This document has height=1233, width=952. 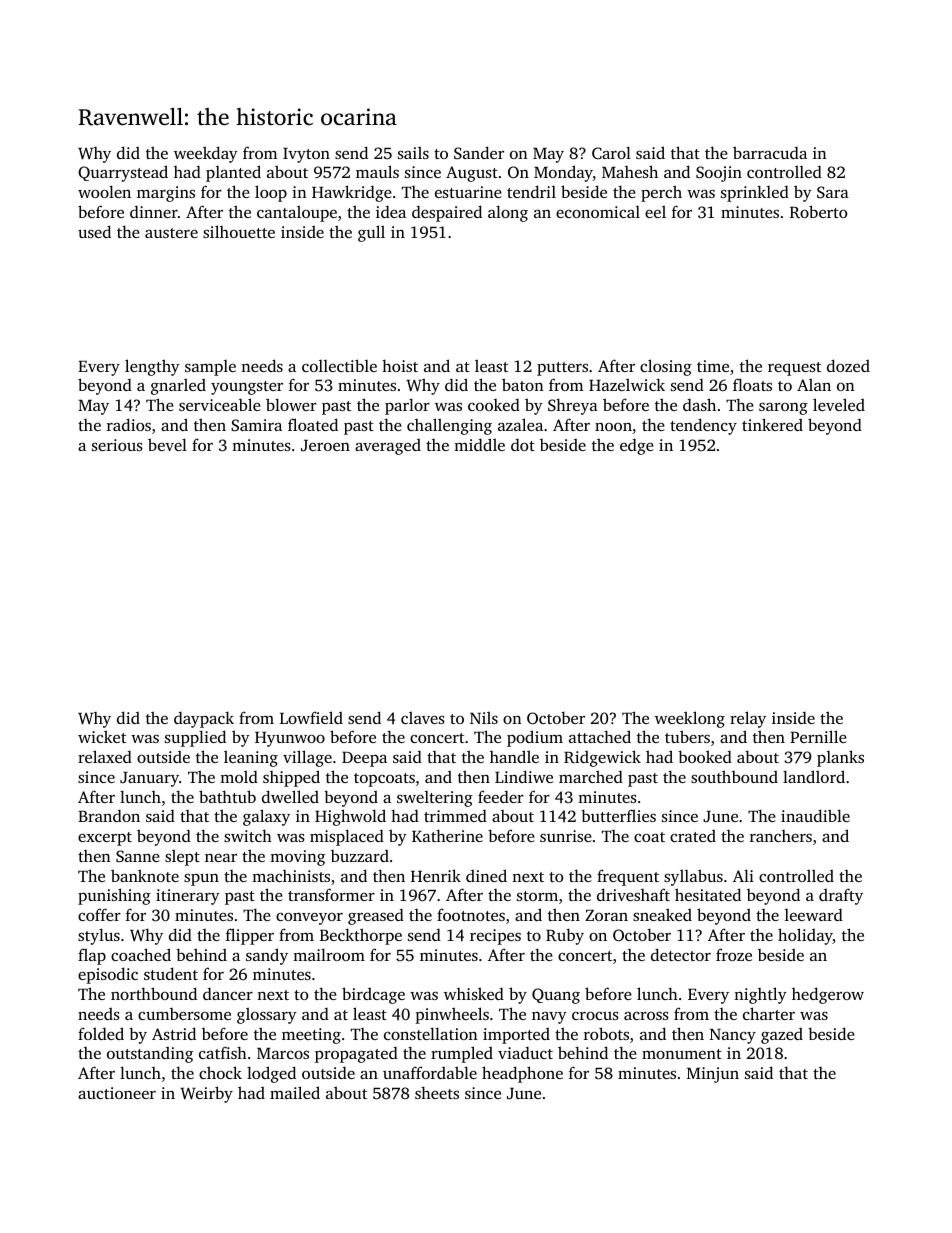 What do you see at coordinates (661, 193) in the document?
I see `perch` at bounding box center [661, 193].
